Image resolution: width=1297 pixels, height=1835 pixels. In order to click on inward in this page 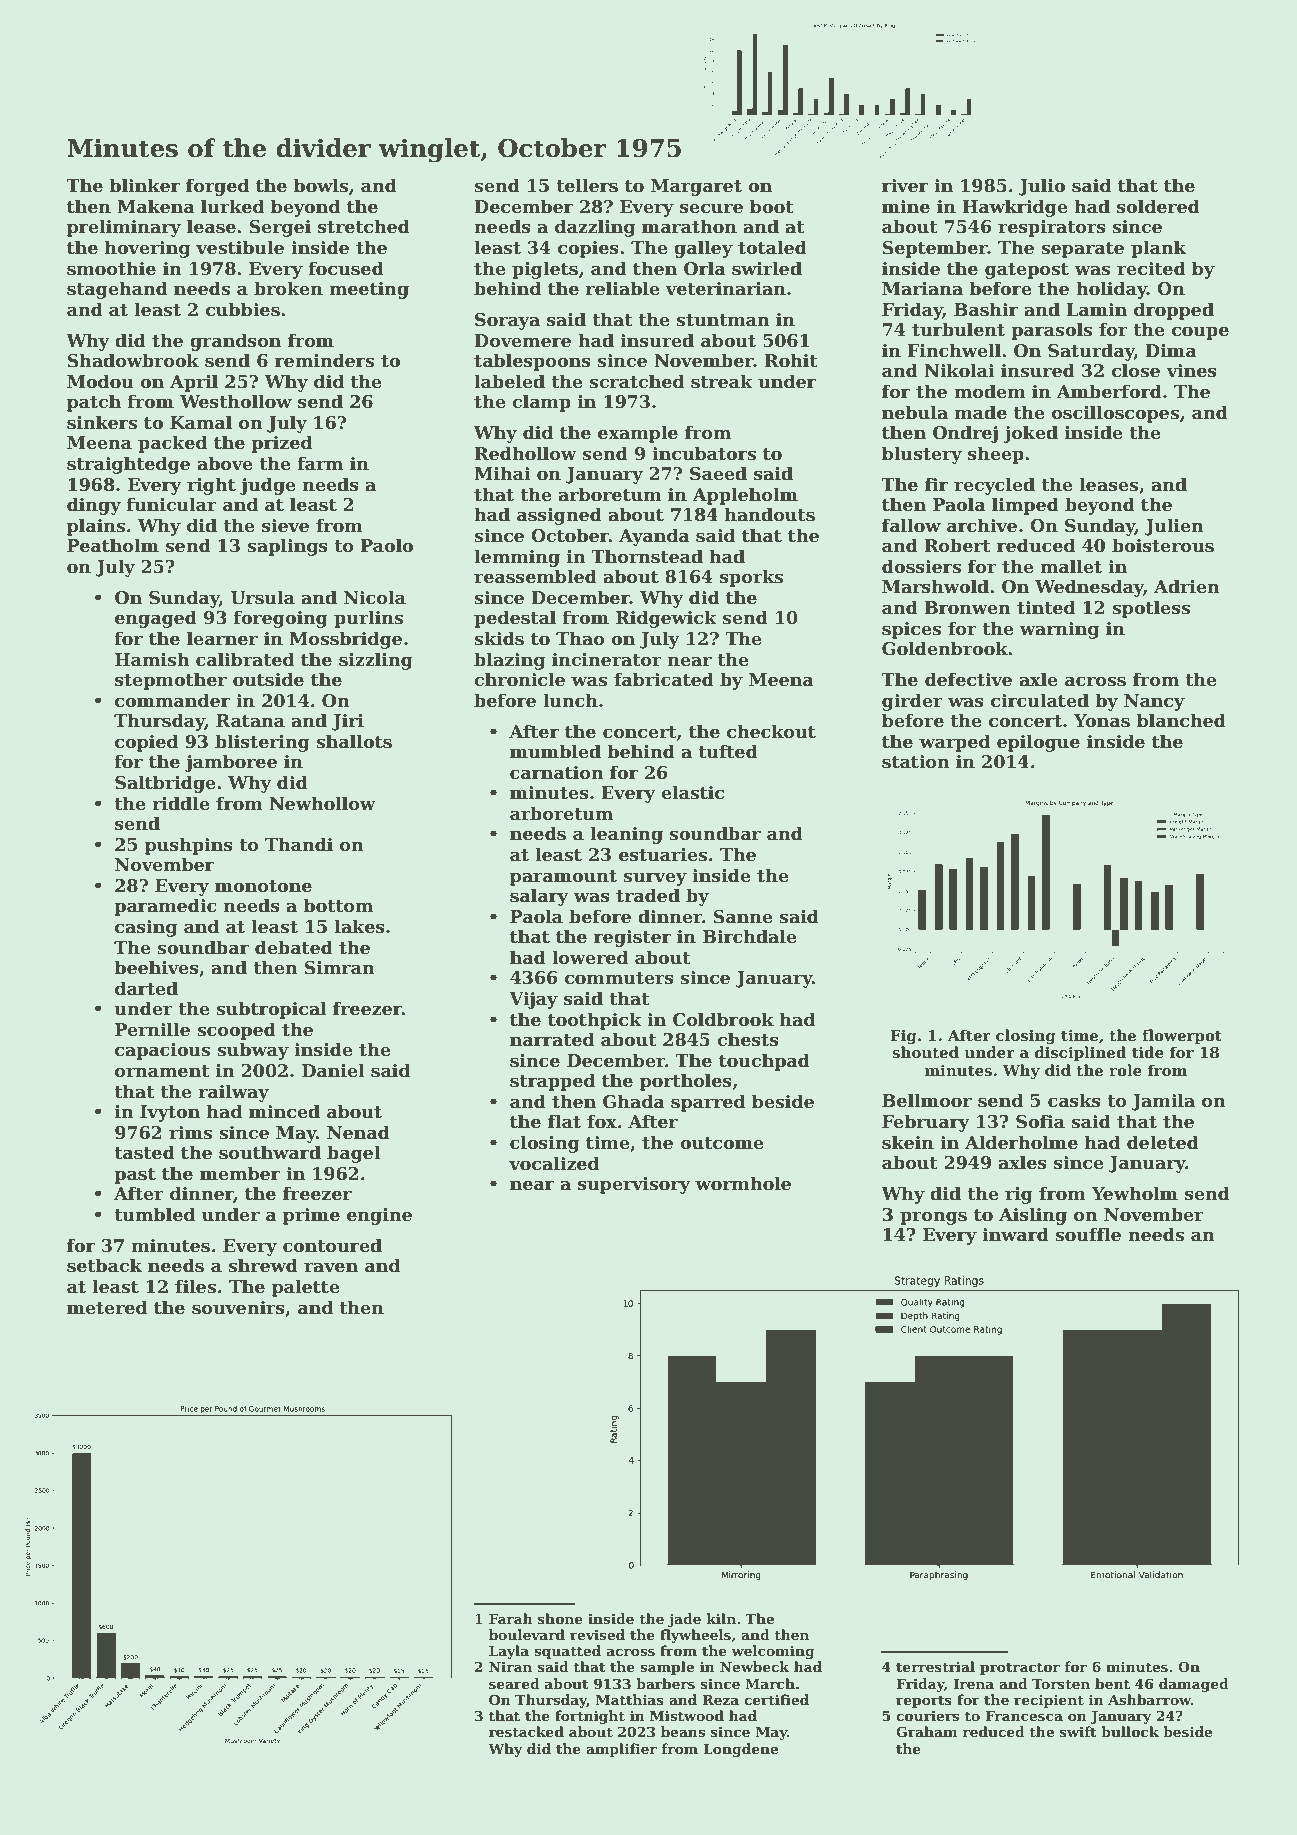, I will do `click(1015, 1234)`.
